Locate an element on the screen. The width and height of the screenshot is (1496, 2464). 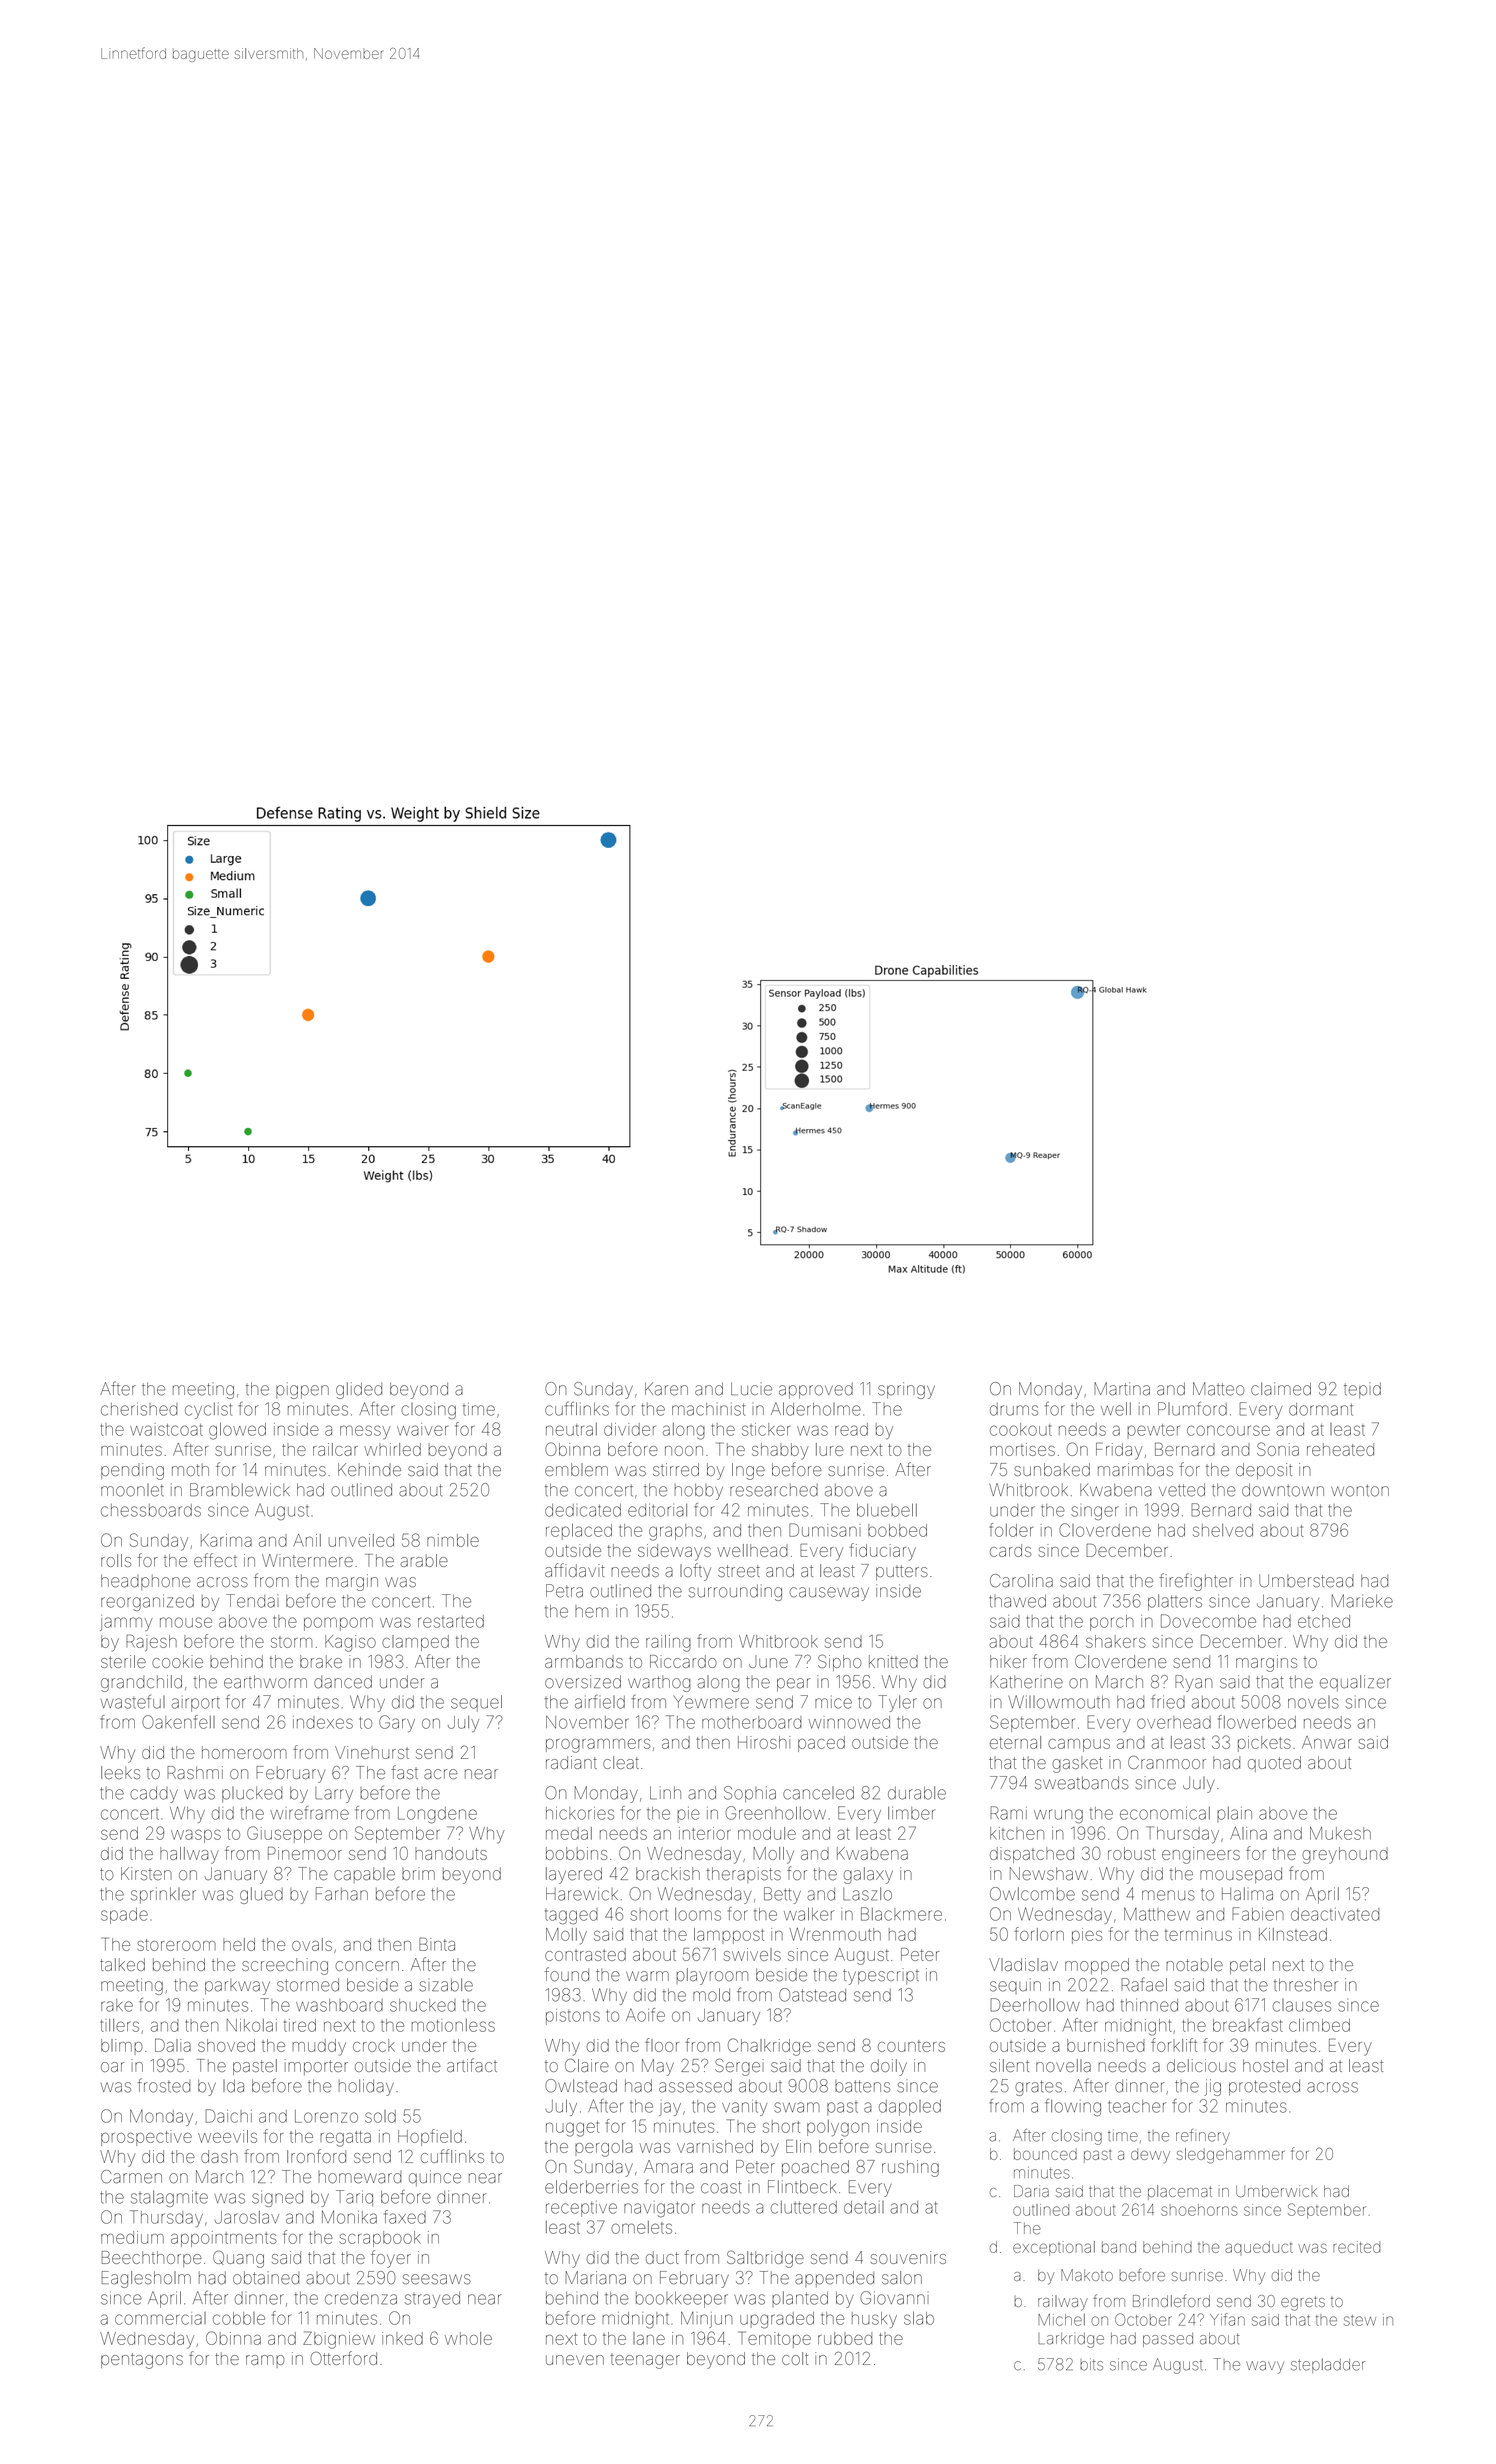
pentagons is located at coordinates (142, 2361).
